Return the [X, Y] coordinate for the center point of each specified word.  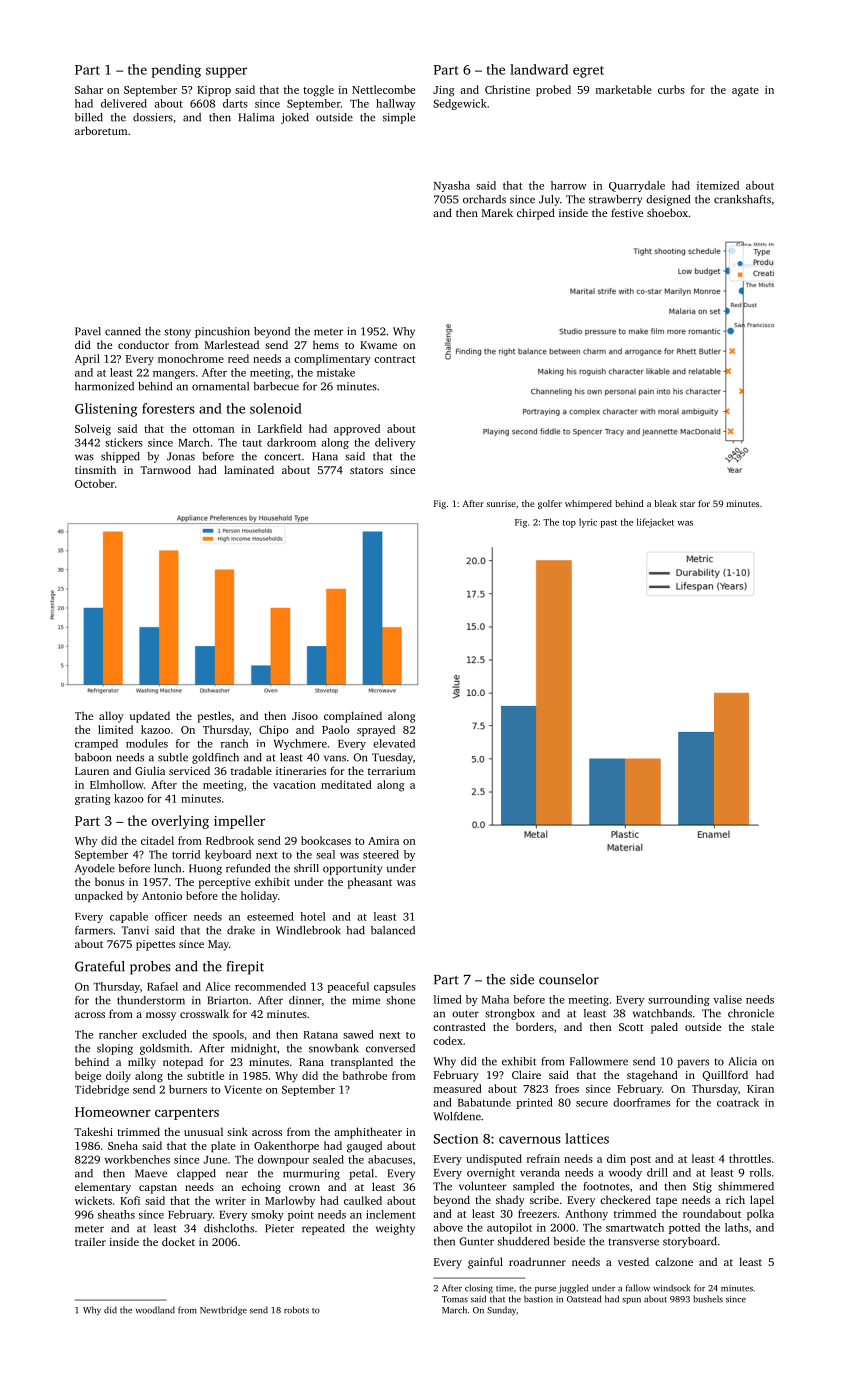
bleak [666, 503]
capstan [158, 1189]
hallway [395, 104]
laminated [249, 469]
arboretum [101, 130]
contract [395, 359]
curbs [671, 89]
